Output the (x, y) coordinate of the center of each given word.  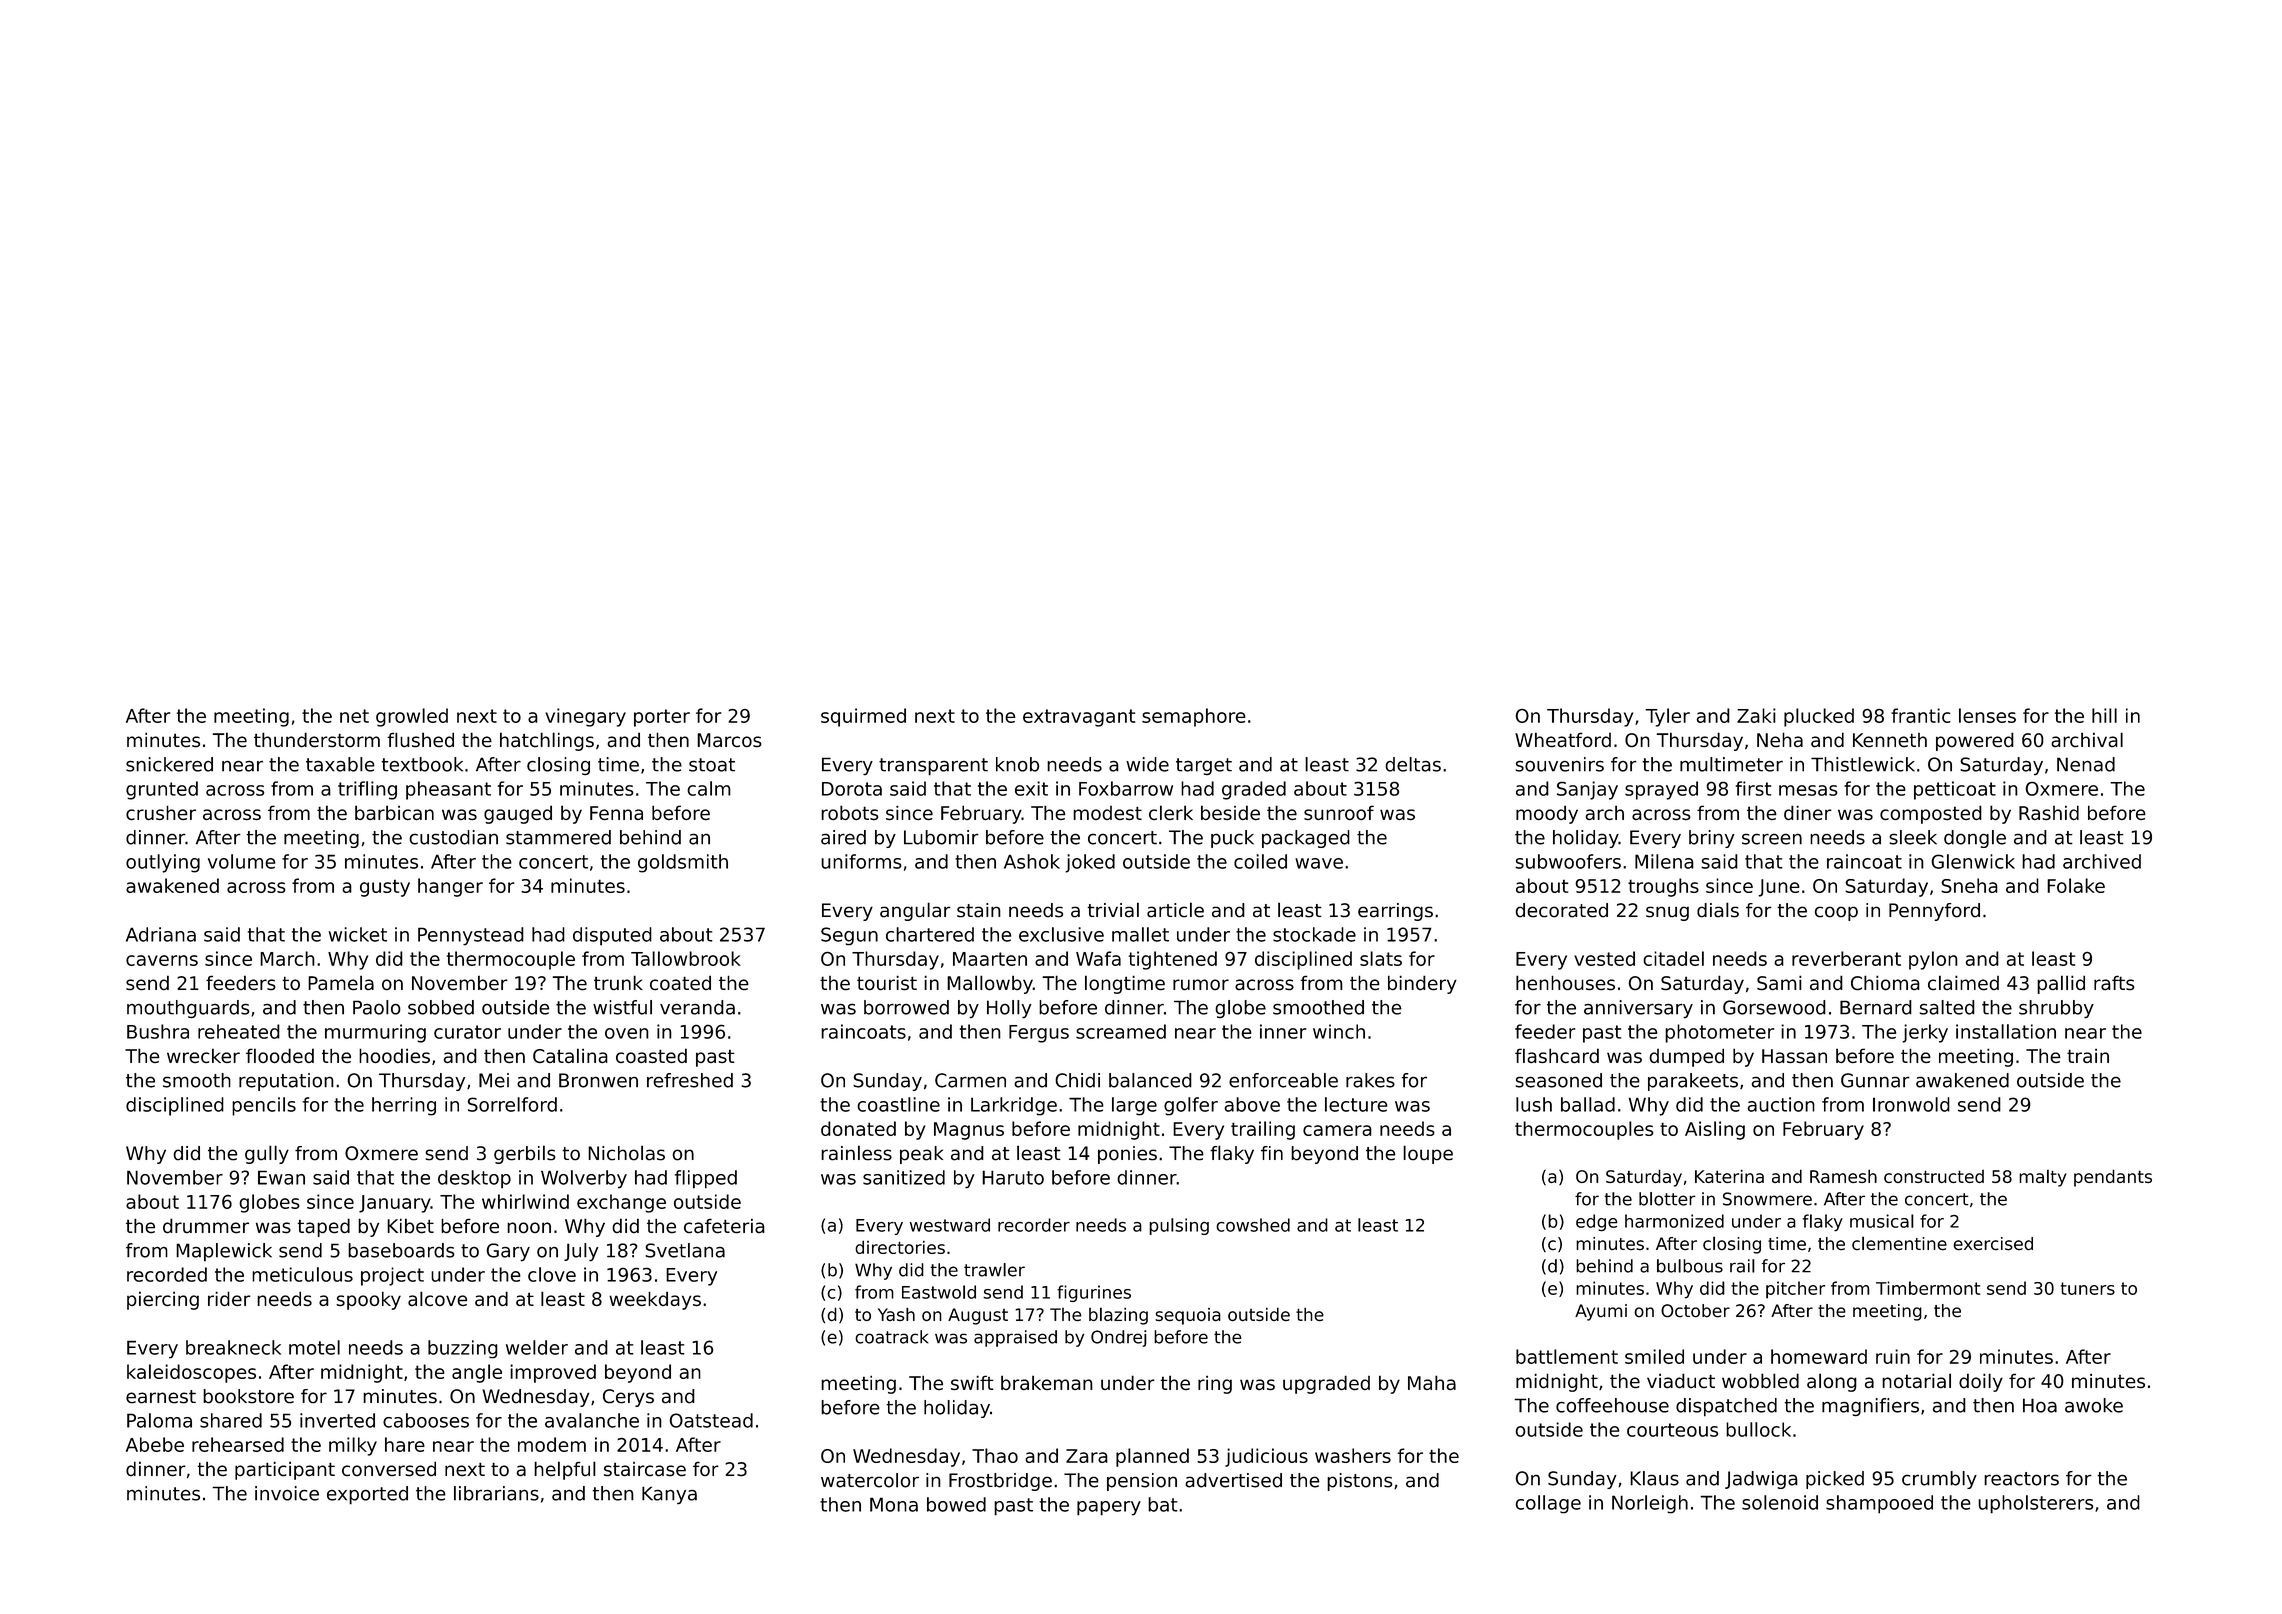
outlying (163, 863)
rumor (1201, 984)
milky (353, 1446)
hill (2104, 715)
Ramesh (1843, 1176)
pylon (1933, 960)
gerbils (525, 1154)
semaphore (1194, 717)
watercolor (870, 1480)
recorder (1034, 1225)
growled (412, 717)
